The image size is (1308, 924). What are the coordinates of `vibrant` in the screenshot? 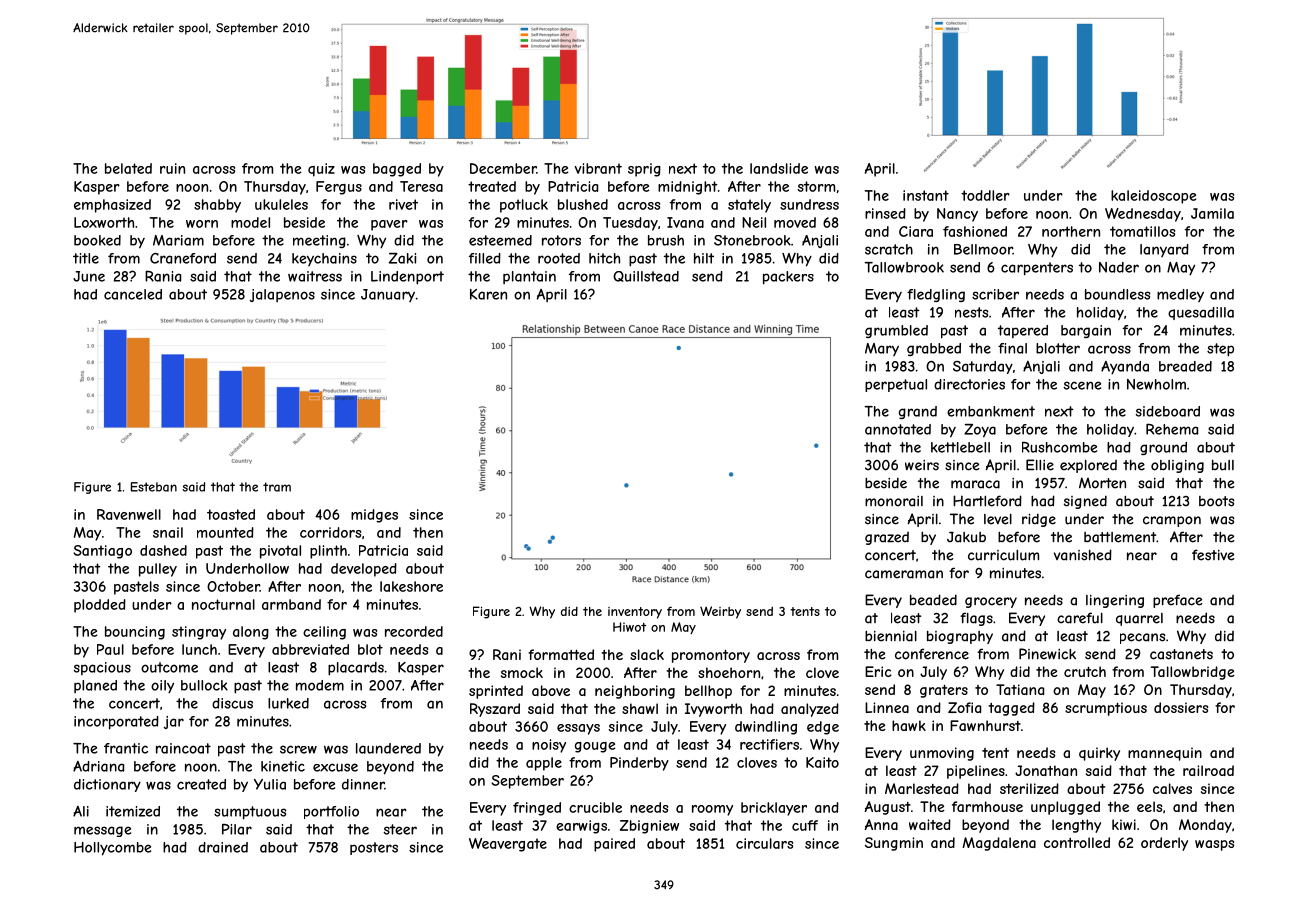 It's located at (598, 168).
